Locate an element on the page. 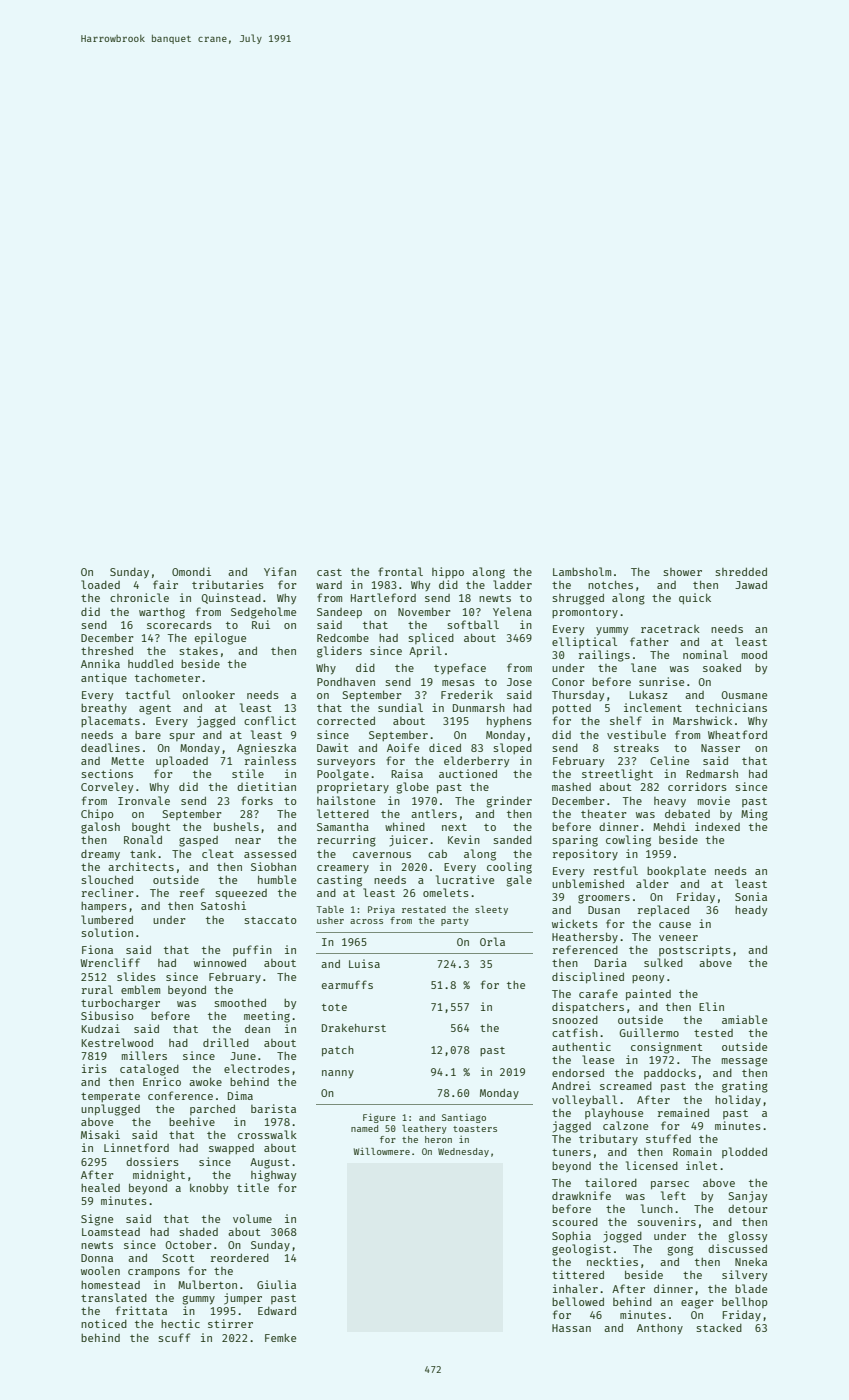 This page has height=1400, width=849. scuff is located at coordinates (174, 1337).
